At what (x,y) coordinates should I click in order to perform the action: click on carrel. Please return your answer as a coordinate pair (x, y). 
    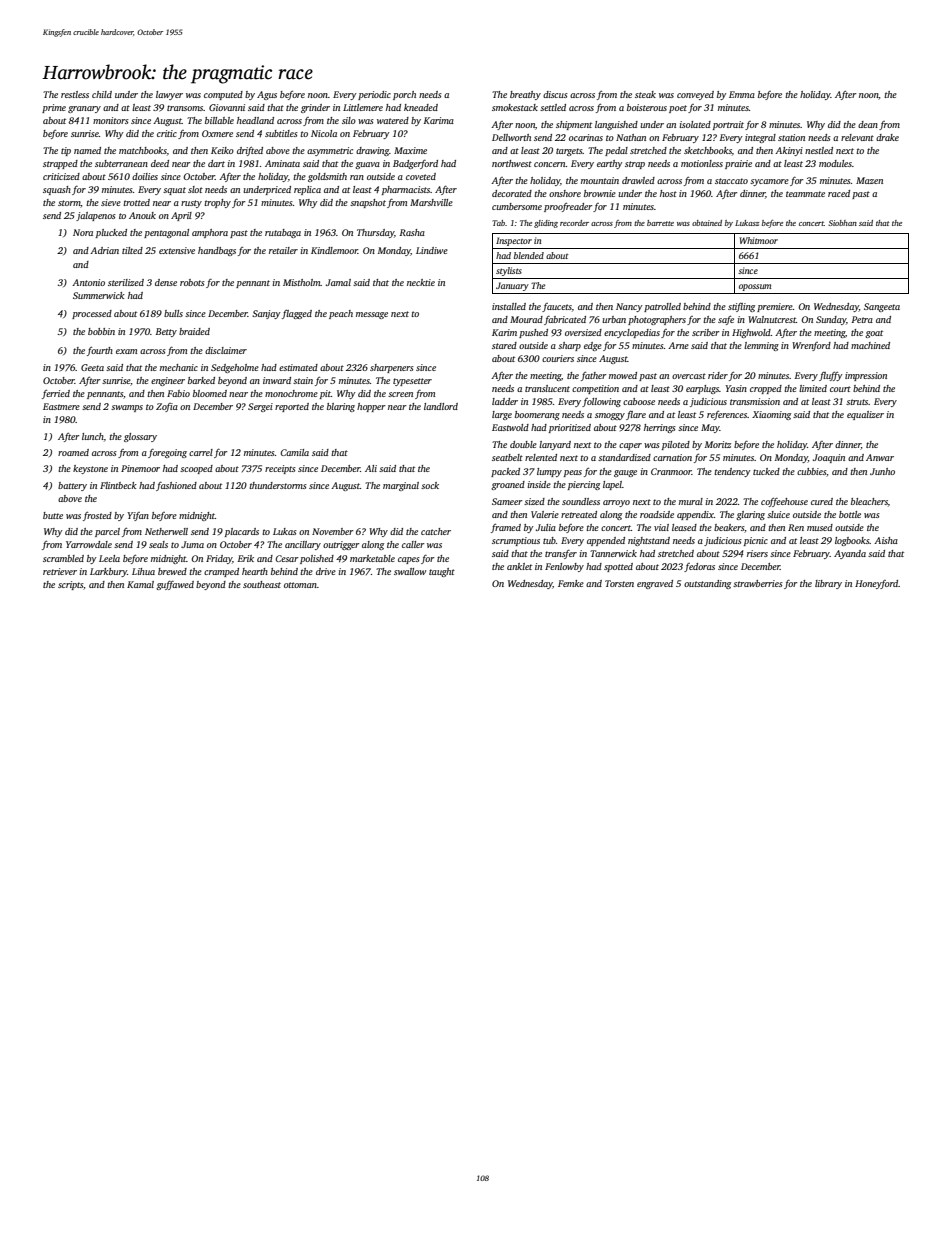
    Looking at the image, I should click on (201, 452).
